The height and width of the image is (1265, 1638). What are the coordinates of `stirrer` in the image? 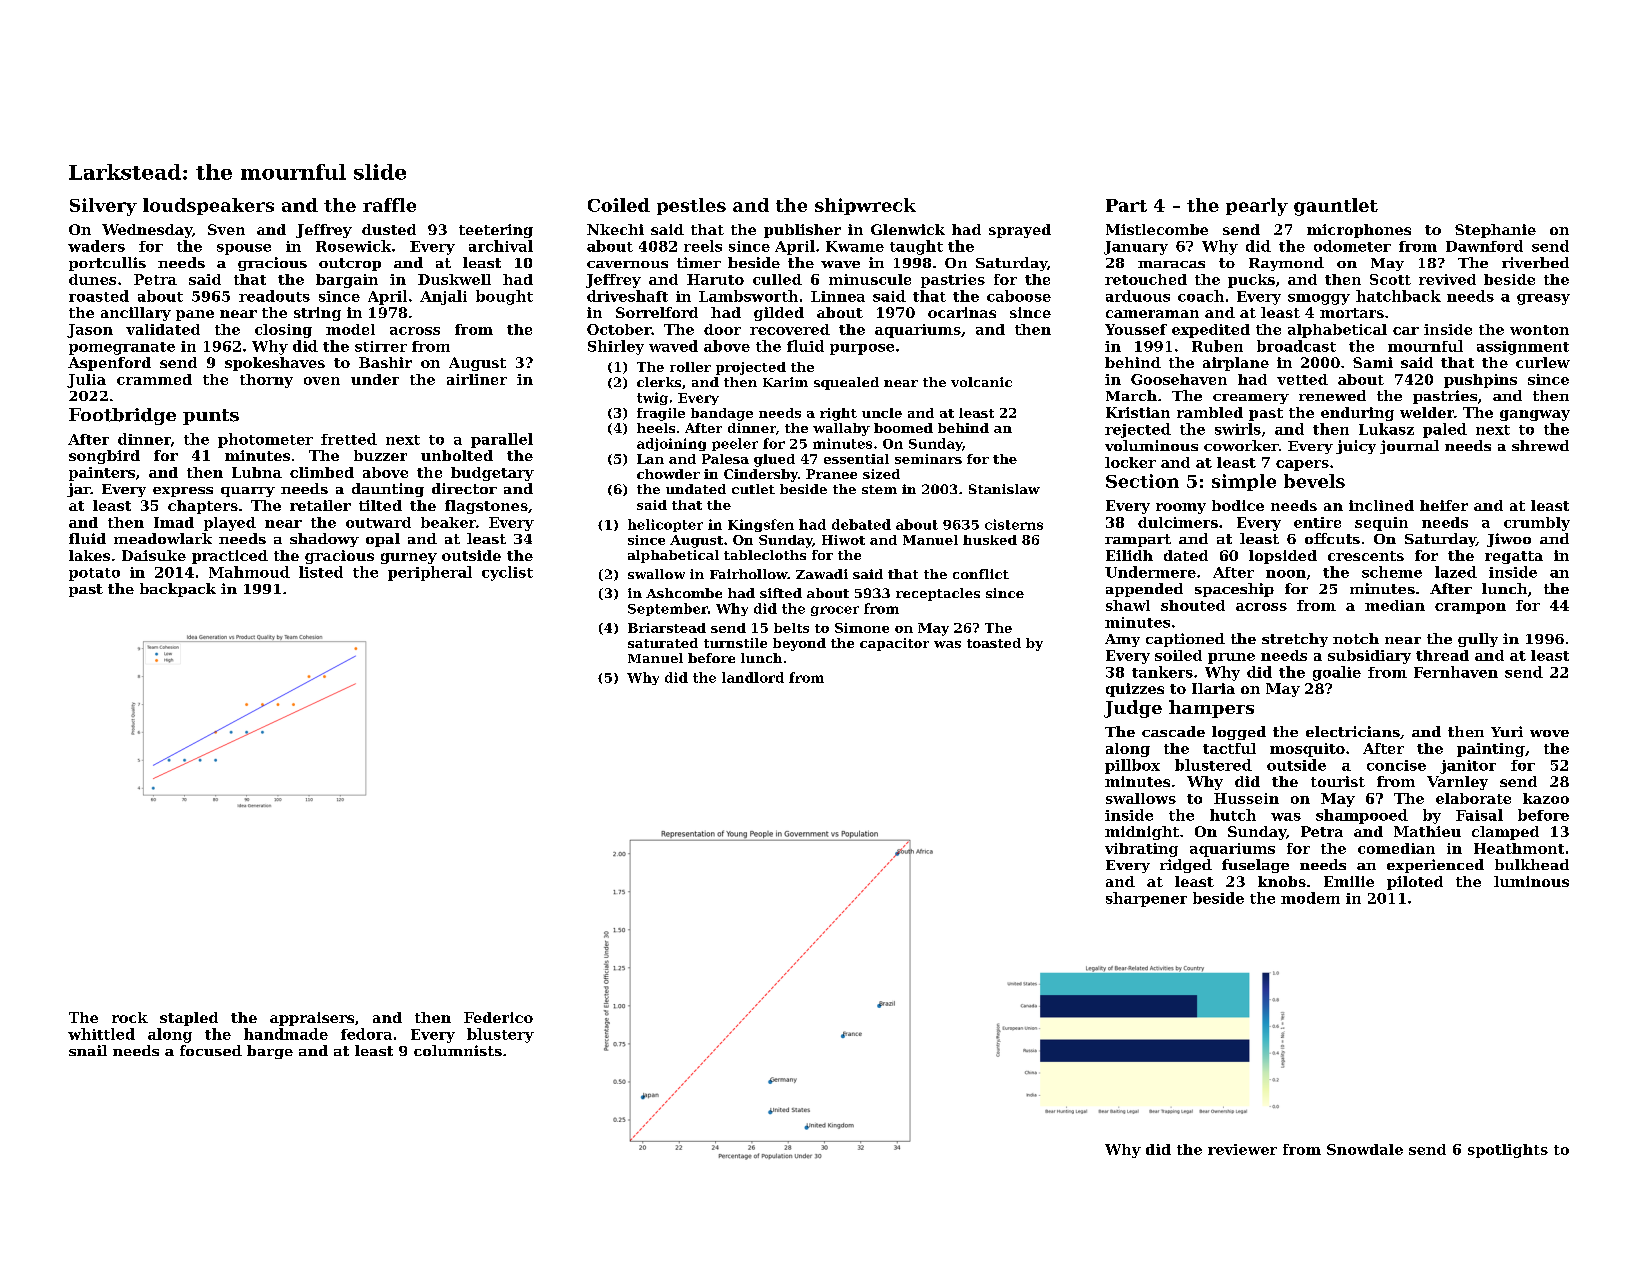 It's located at (381, 346).
